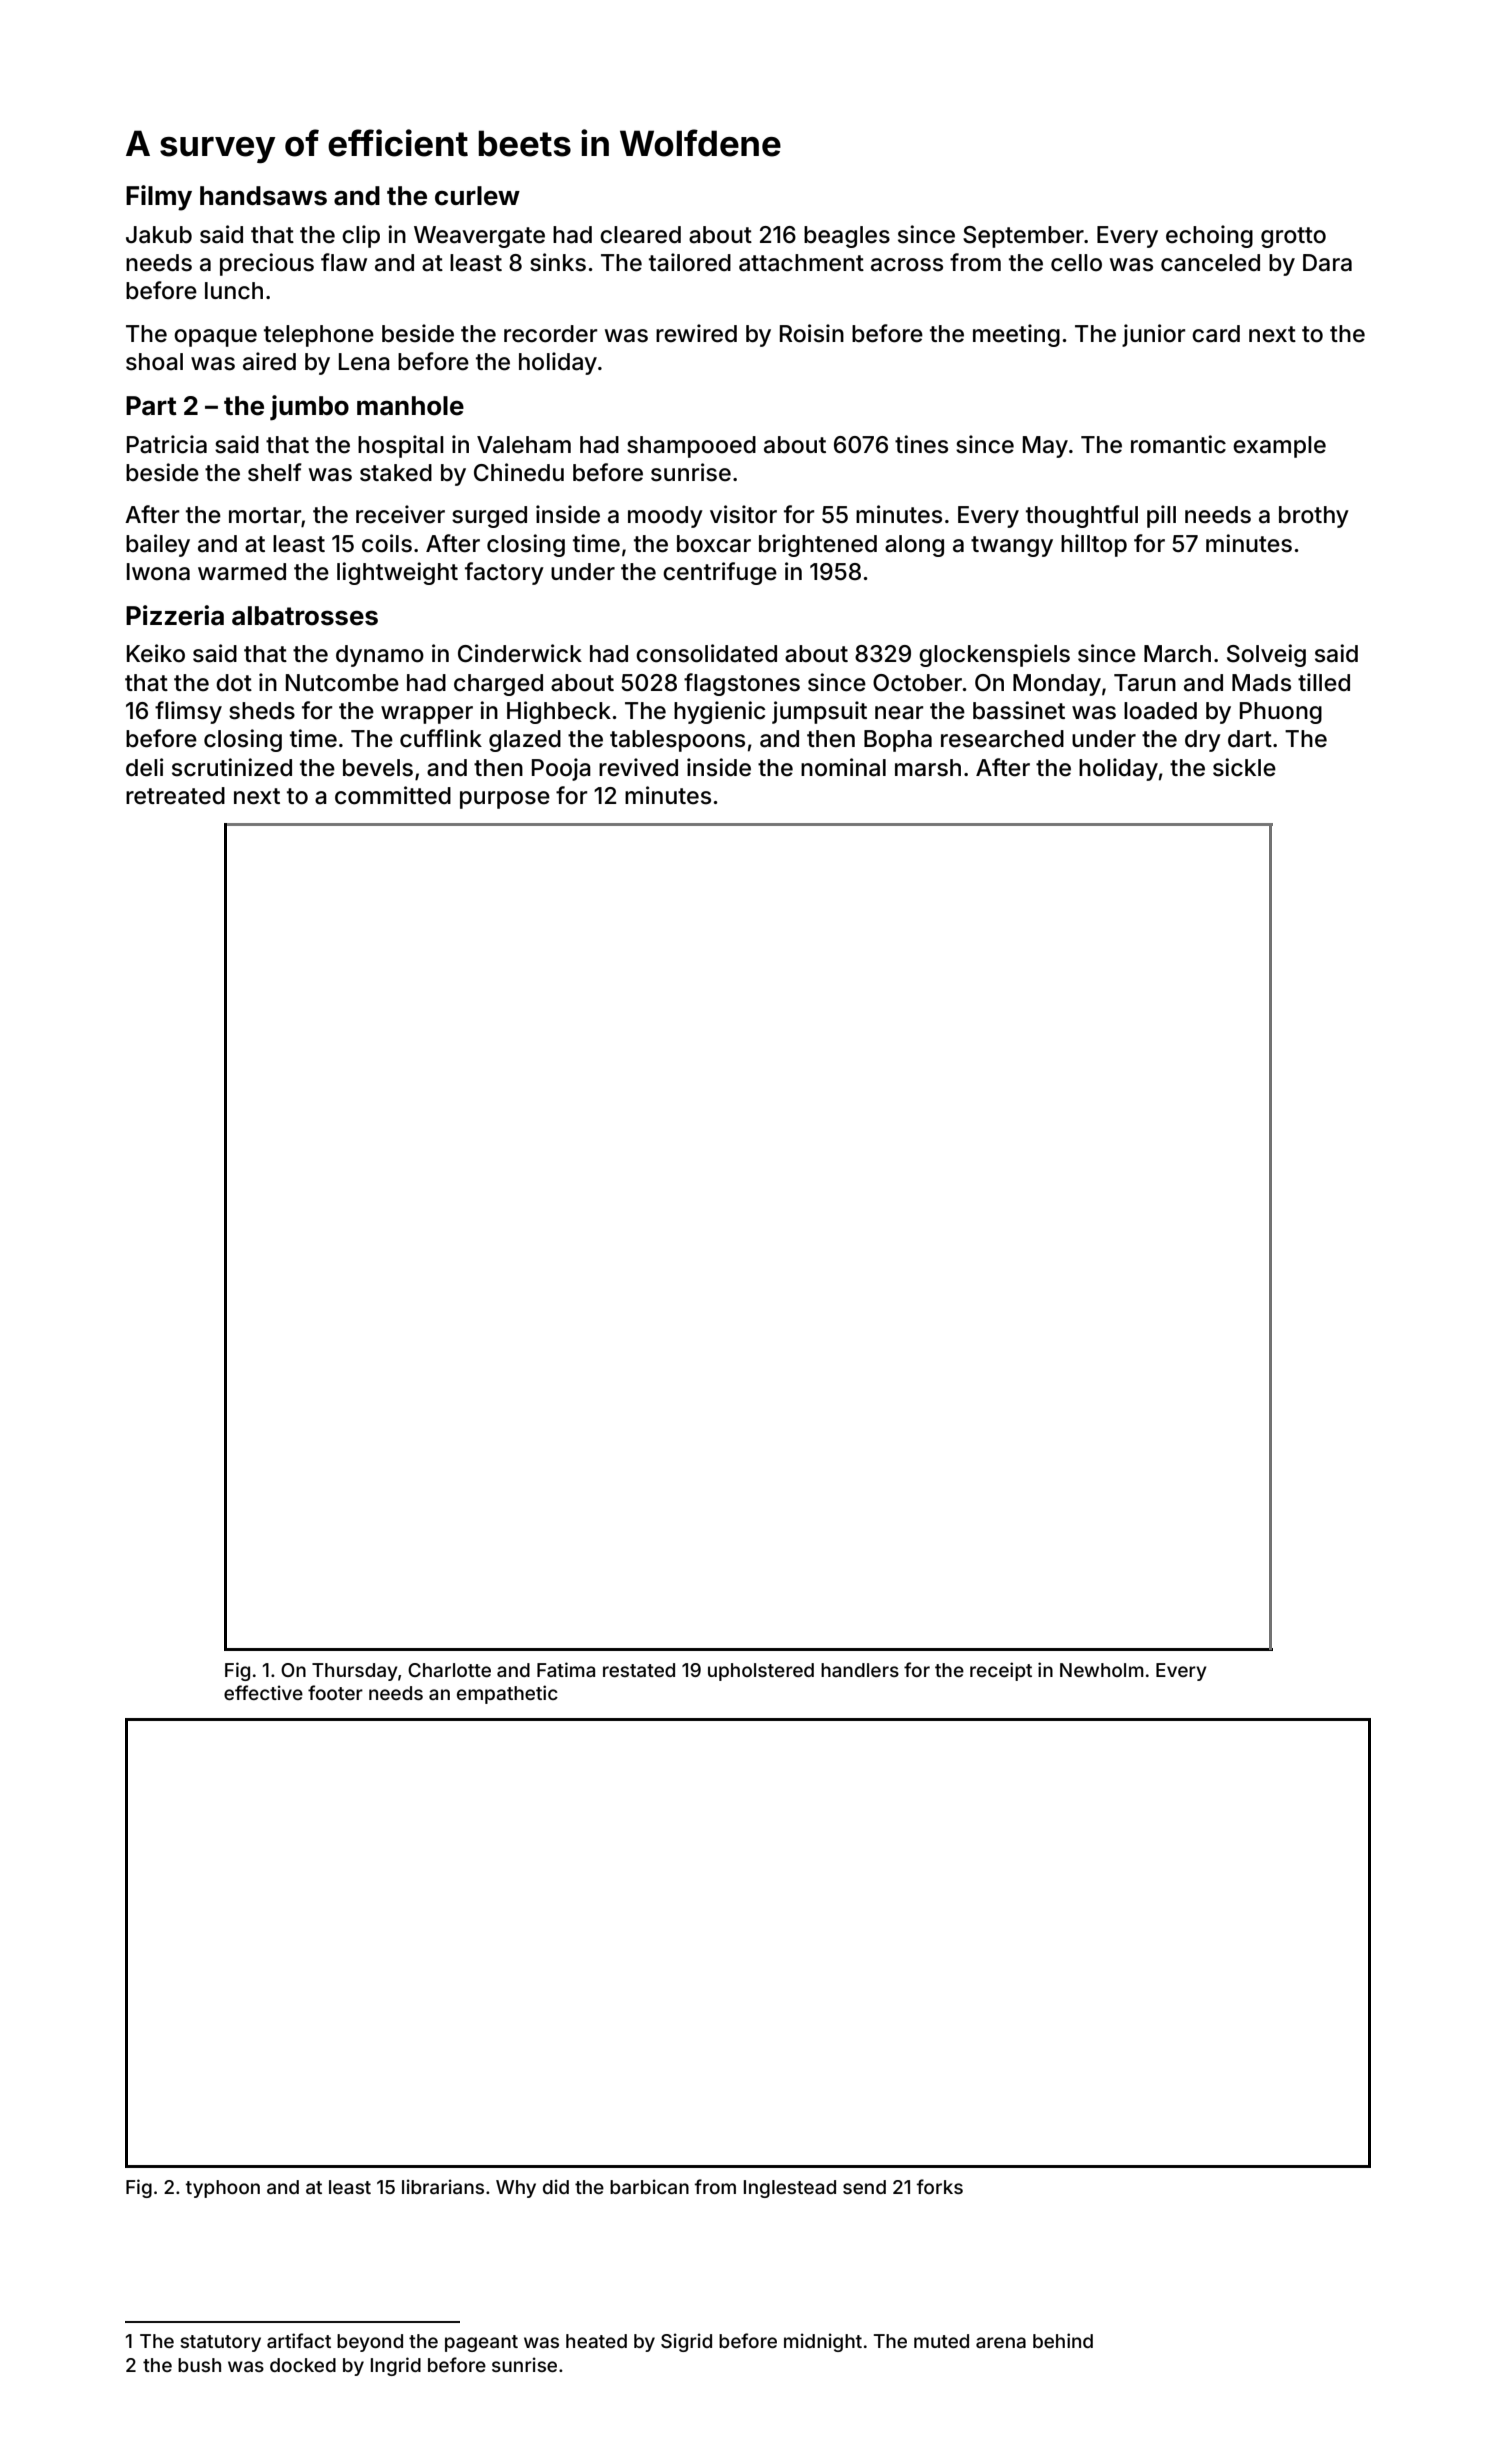 The height and width of the screenshot is (2464, 1496). I want to click on sickle, so click(1244, 767).
